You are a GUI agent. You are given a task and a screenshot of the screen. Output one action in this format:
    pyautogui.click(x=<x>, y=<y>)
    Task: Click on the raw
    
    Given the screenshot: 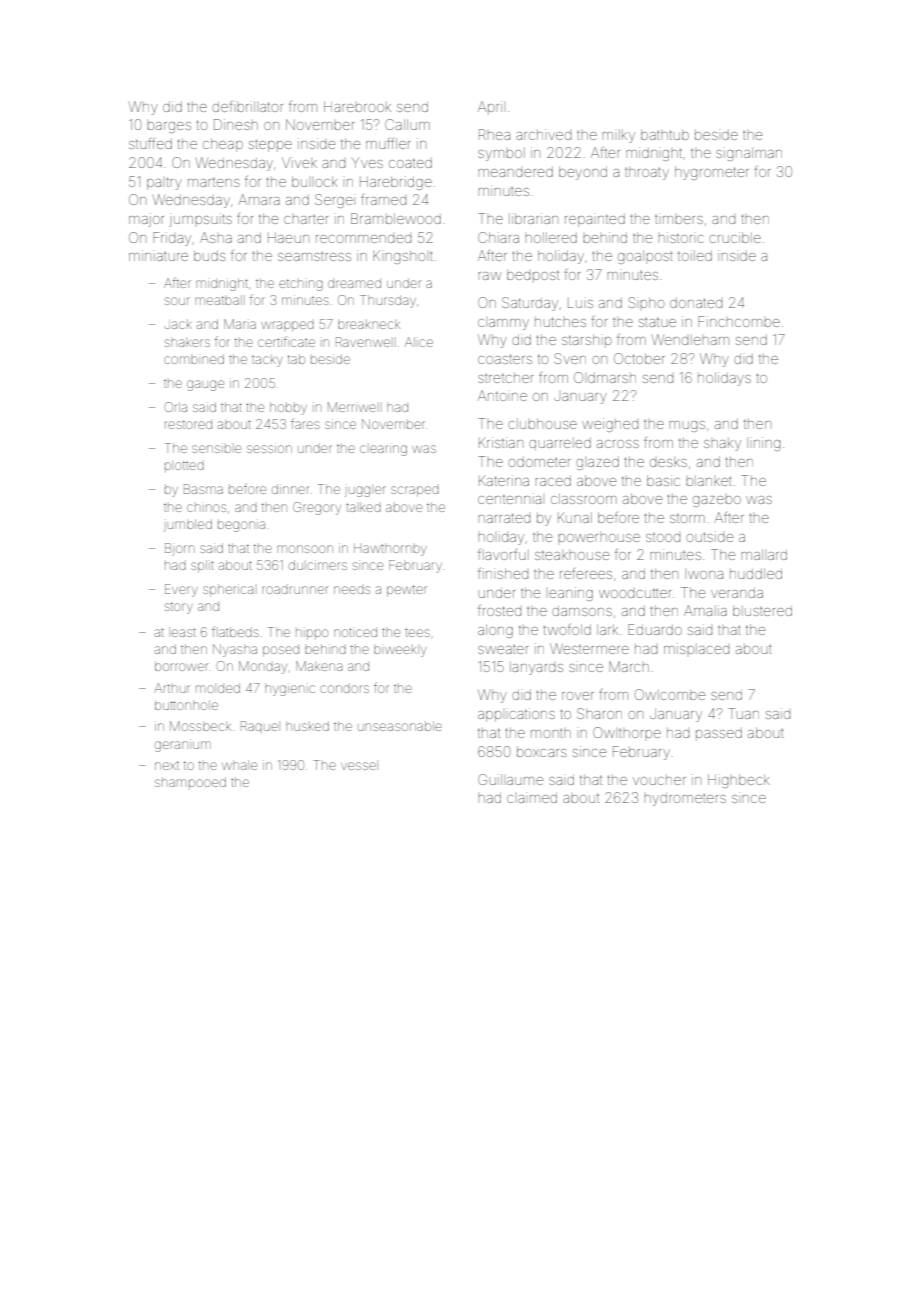 What is the action you would take?
    pyautogui.click(x=489, y=276)
